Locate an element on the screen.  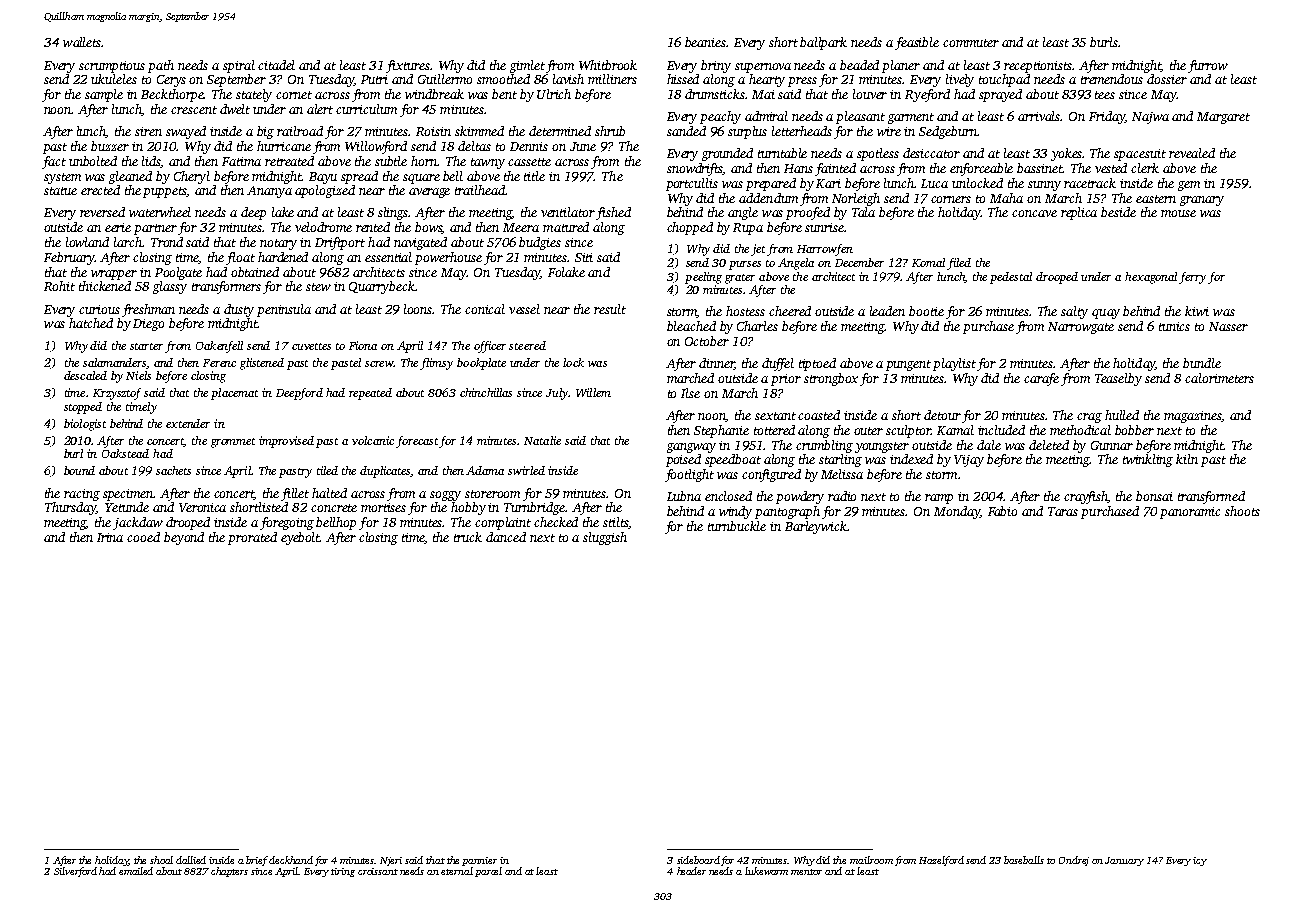
December is located at coordinates (859, 262).
